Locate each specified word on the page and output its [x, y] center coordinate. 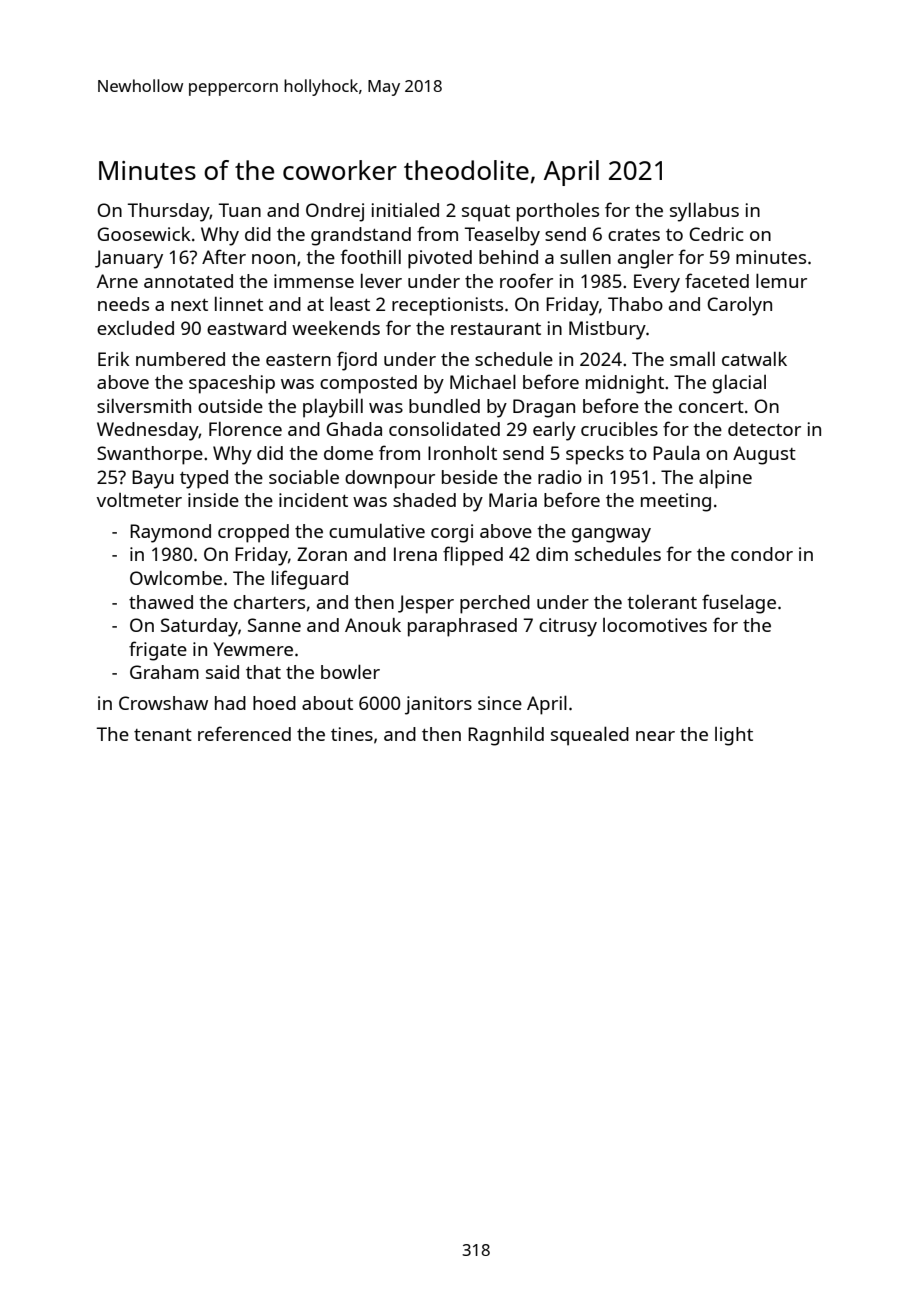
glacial [739, 384]
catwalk [754, 359]
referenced [244, 733]
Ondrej [335, 212]
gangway [611, 535]
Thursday [169, 212]
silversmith [144, 406]
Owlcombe [176, 578]
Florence [245, 429]
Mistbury [607, 330]
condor [762, 554]
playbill [333, 408]
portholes [558, 212]
